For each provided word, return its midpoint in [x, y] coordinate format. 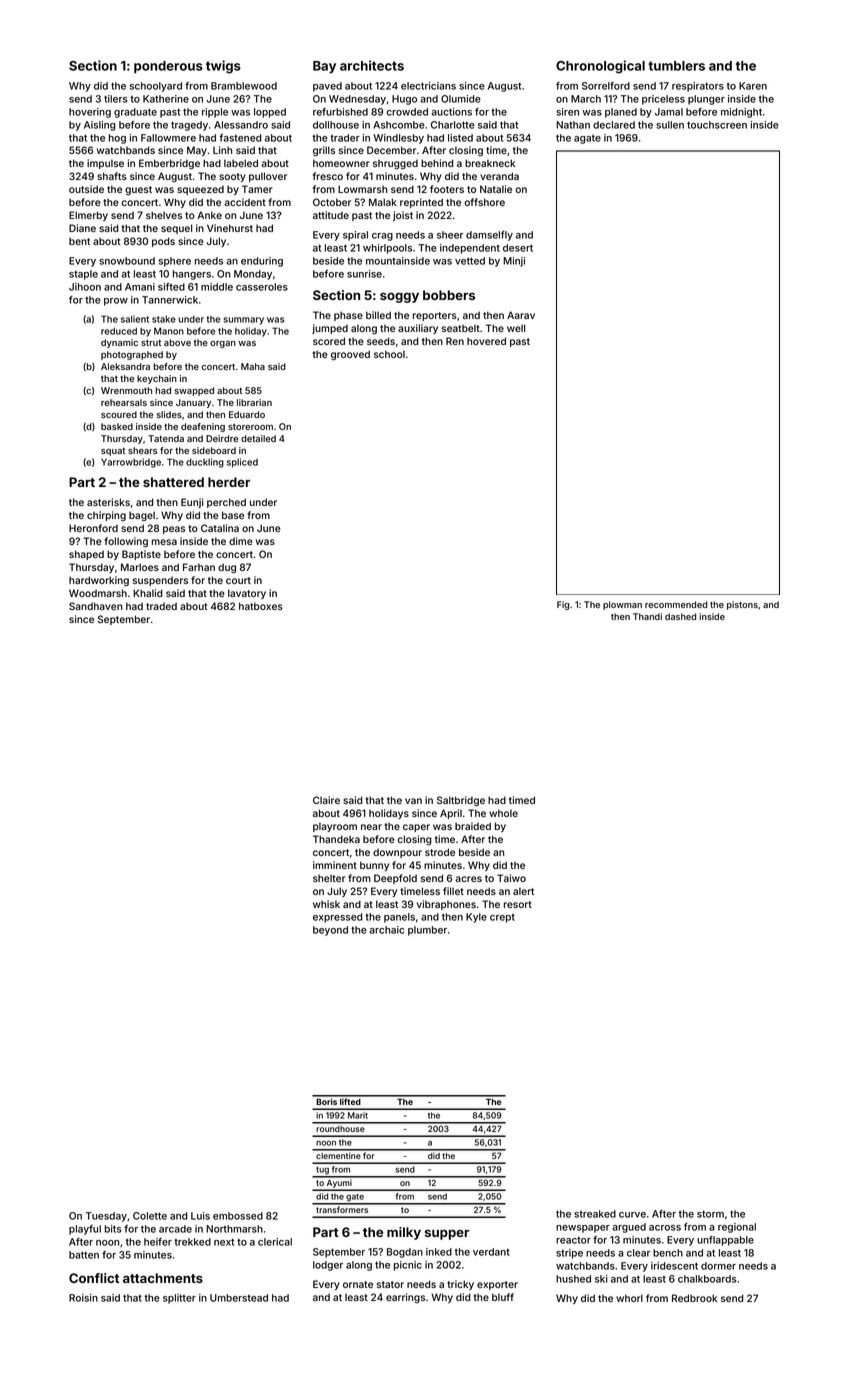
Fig [563, 605]
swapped [194, 391]
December [391, 150]
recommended [676, 604]
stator [390, 1284]
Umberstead [239, 1298]
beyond [330, 931]
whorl [629, 1298]
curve [632, 1215]
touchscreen [717, 125]
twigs [223, 67]
